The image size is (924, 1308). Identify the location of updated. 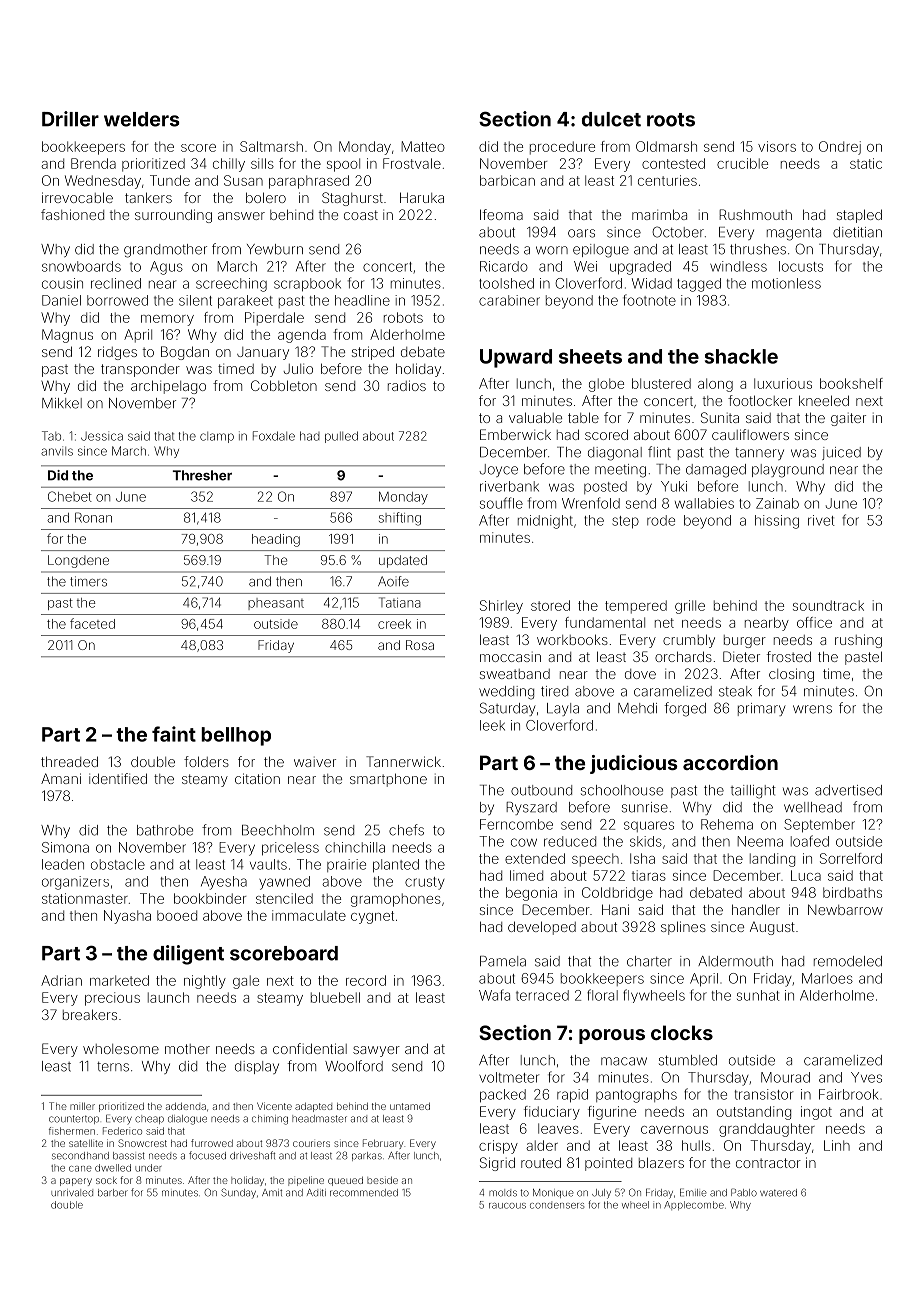
(403, 561).
